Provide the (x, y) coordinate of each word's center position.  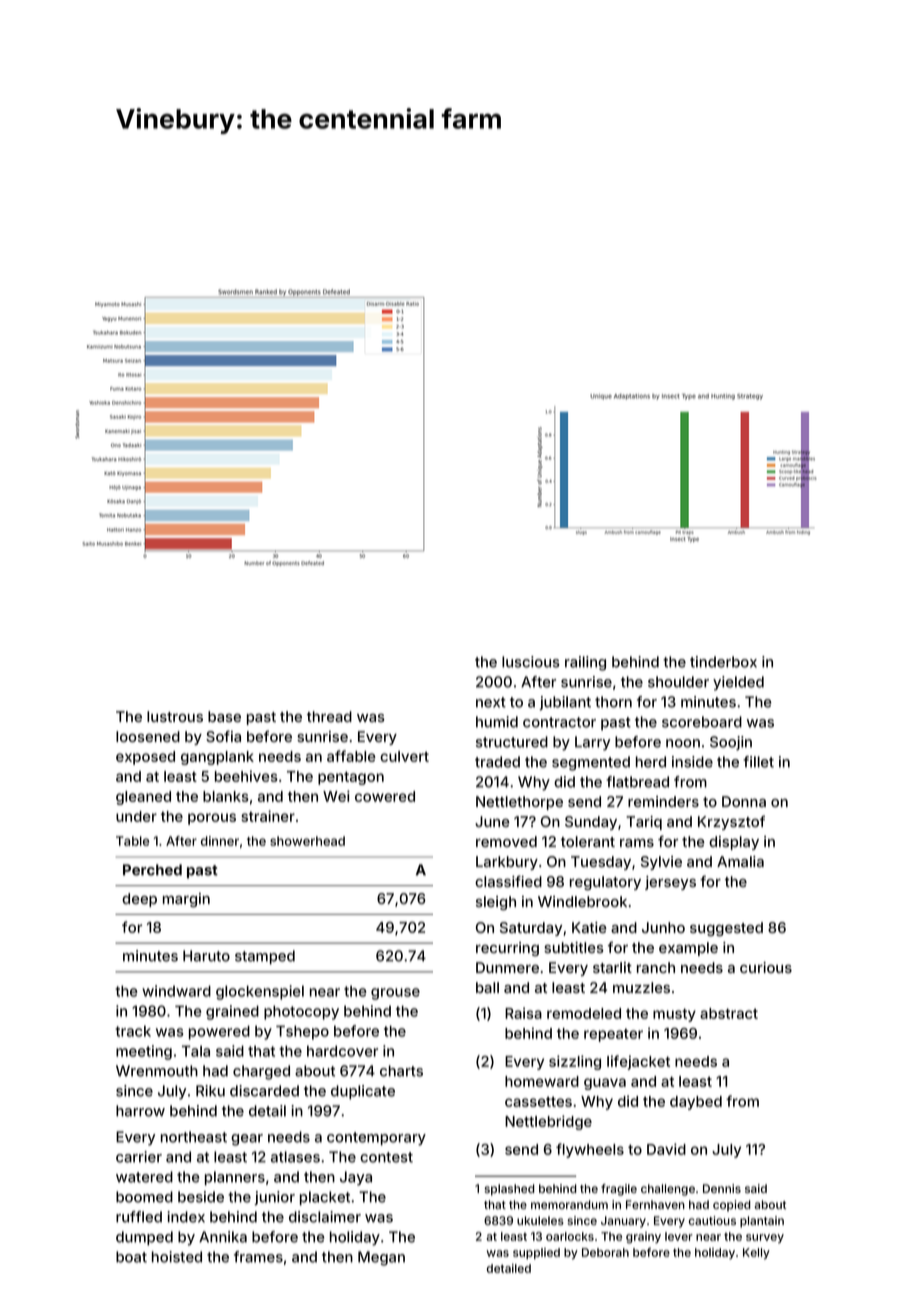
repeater (613, 1035)
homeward (542, 1081)
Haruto (206, 956)
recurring (507, 949)
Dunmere (507, 967)
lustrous (175, 716)
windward (176, 991)
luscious (530, 662)
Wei (336, 796)
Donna (744, 801)
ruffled (139, 1217)
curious (766, 967)
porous (212, 819)
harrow (140, 1111)
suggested (726, 929)
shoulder (678, 682)
